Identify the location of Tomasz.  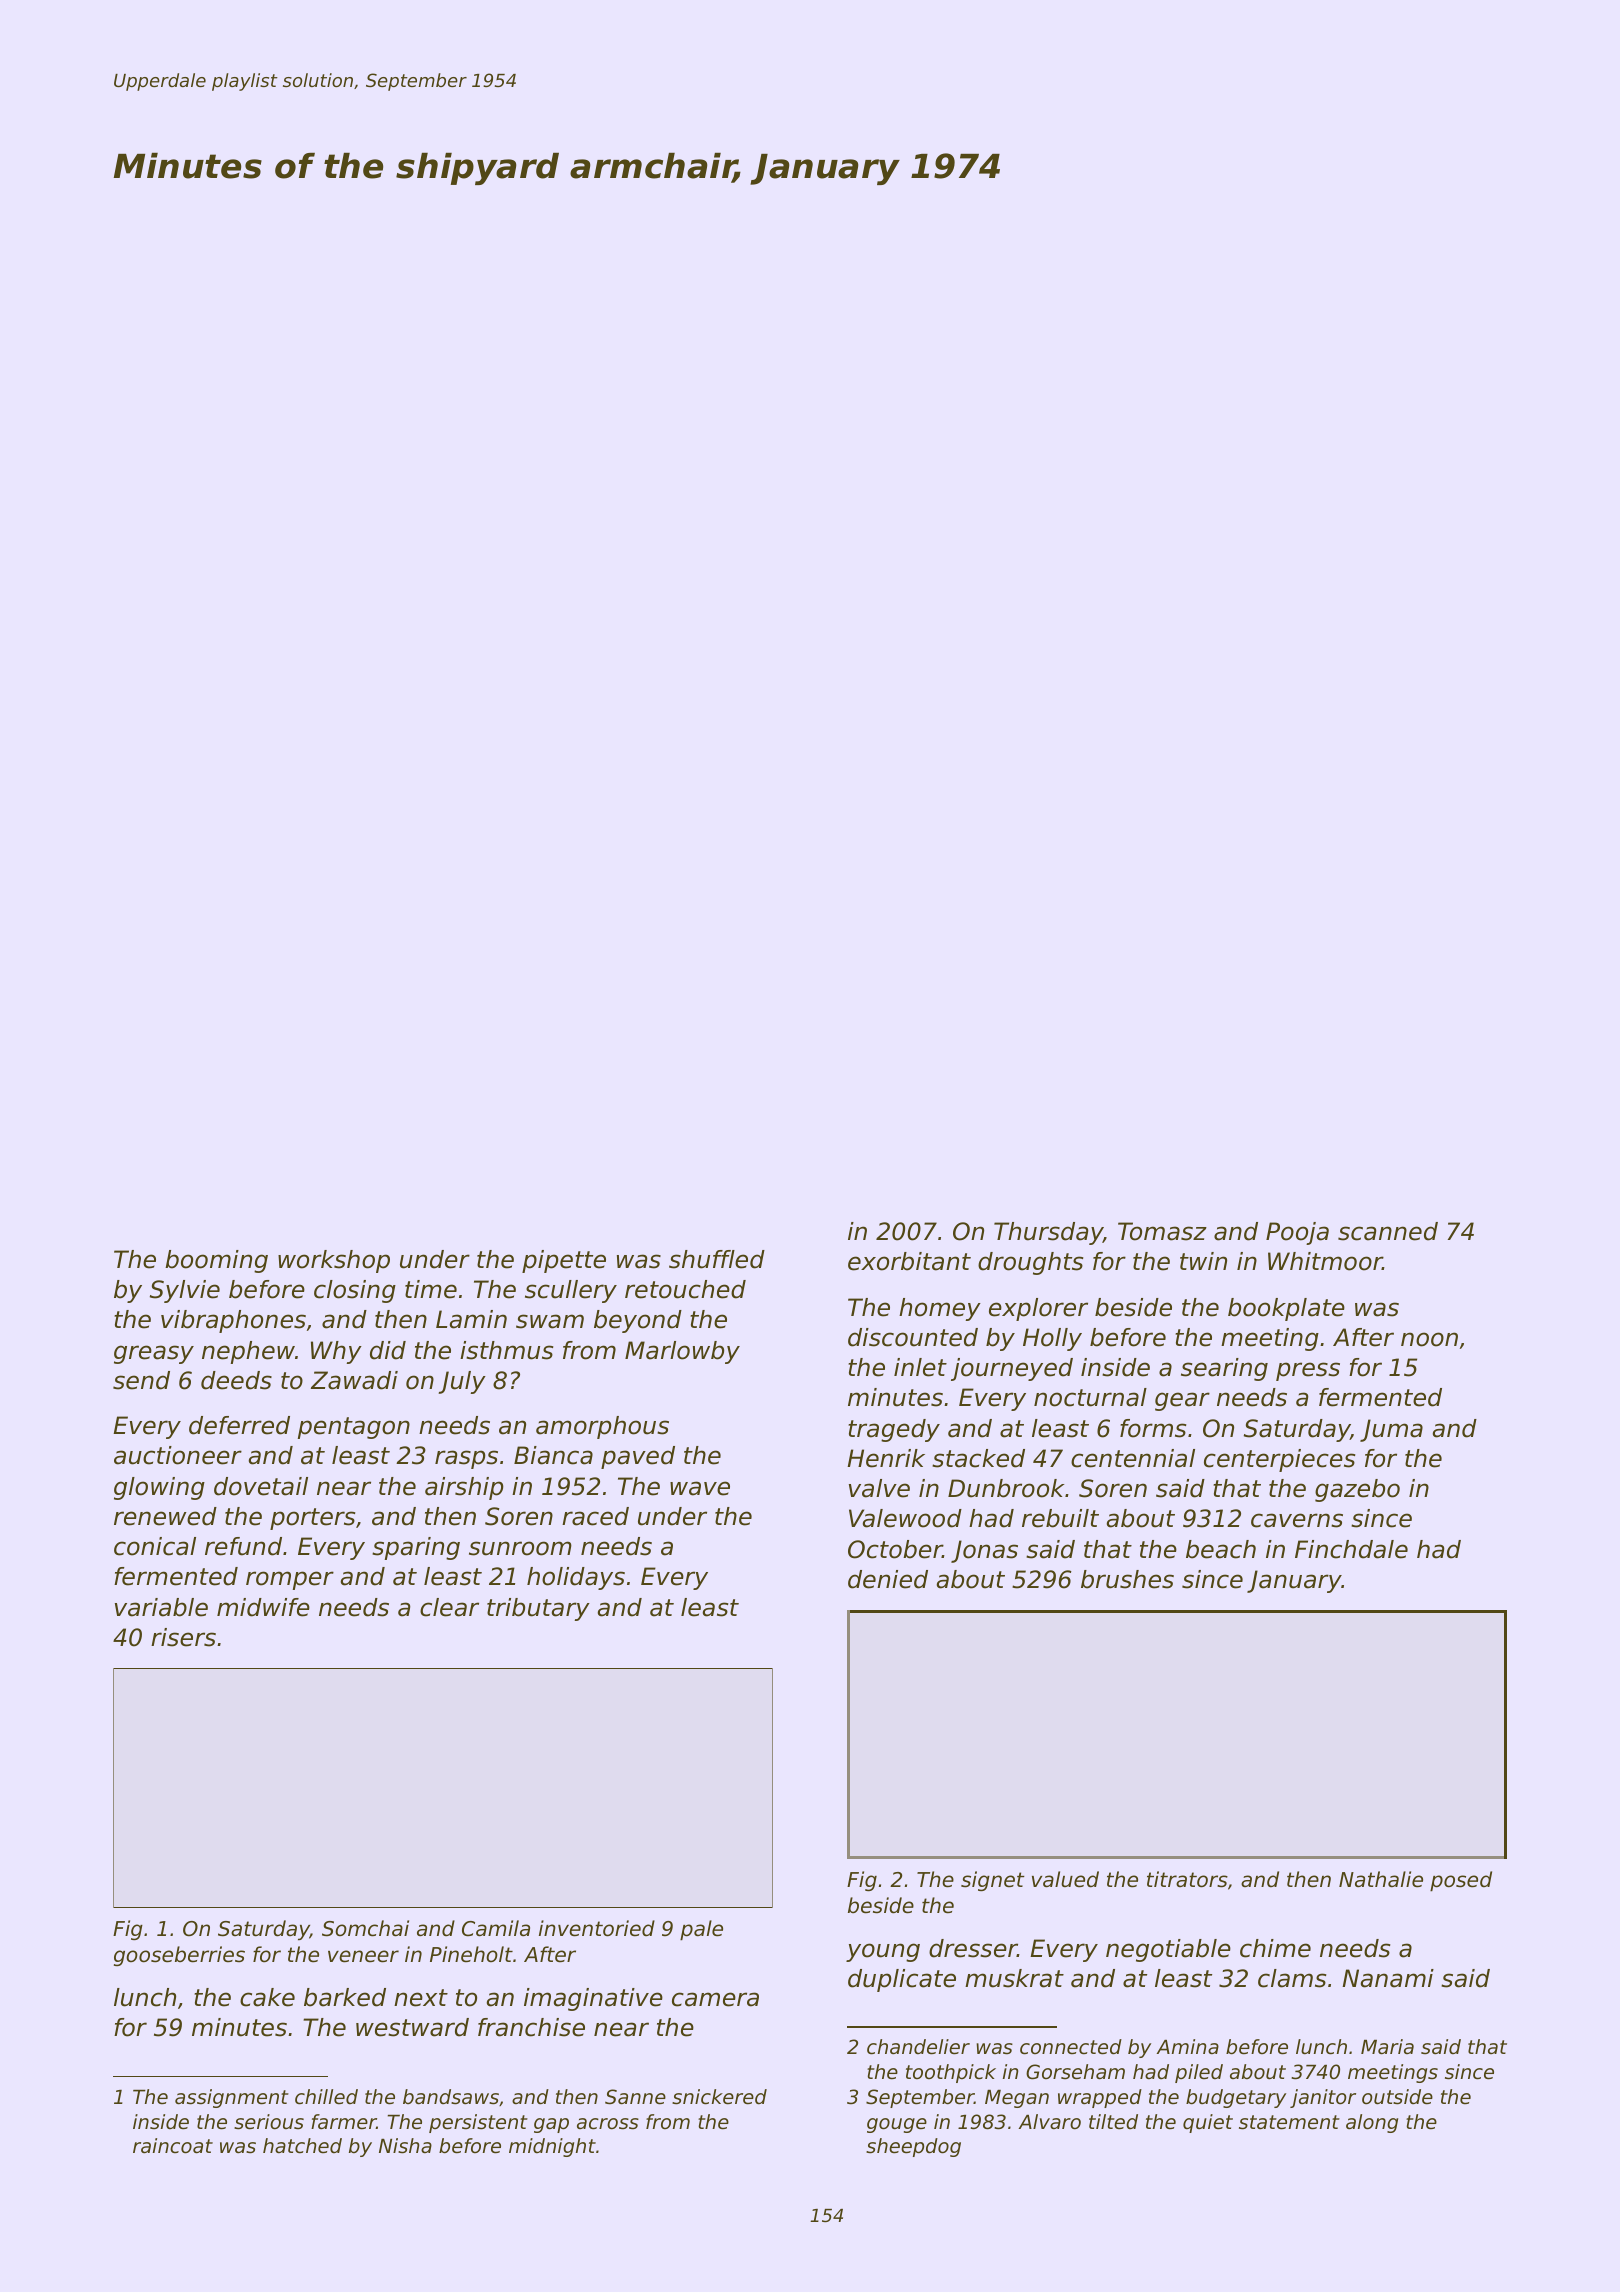
(1162, 1231).
